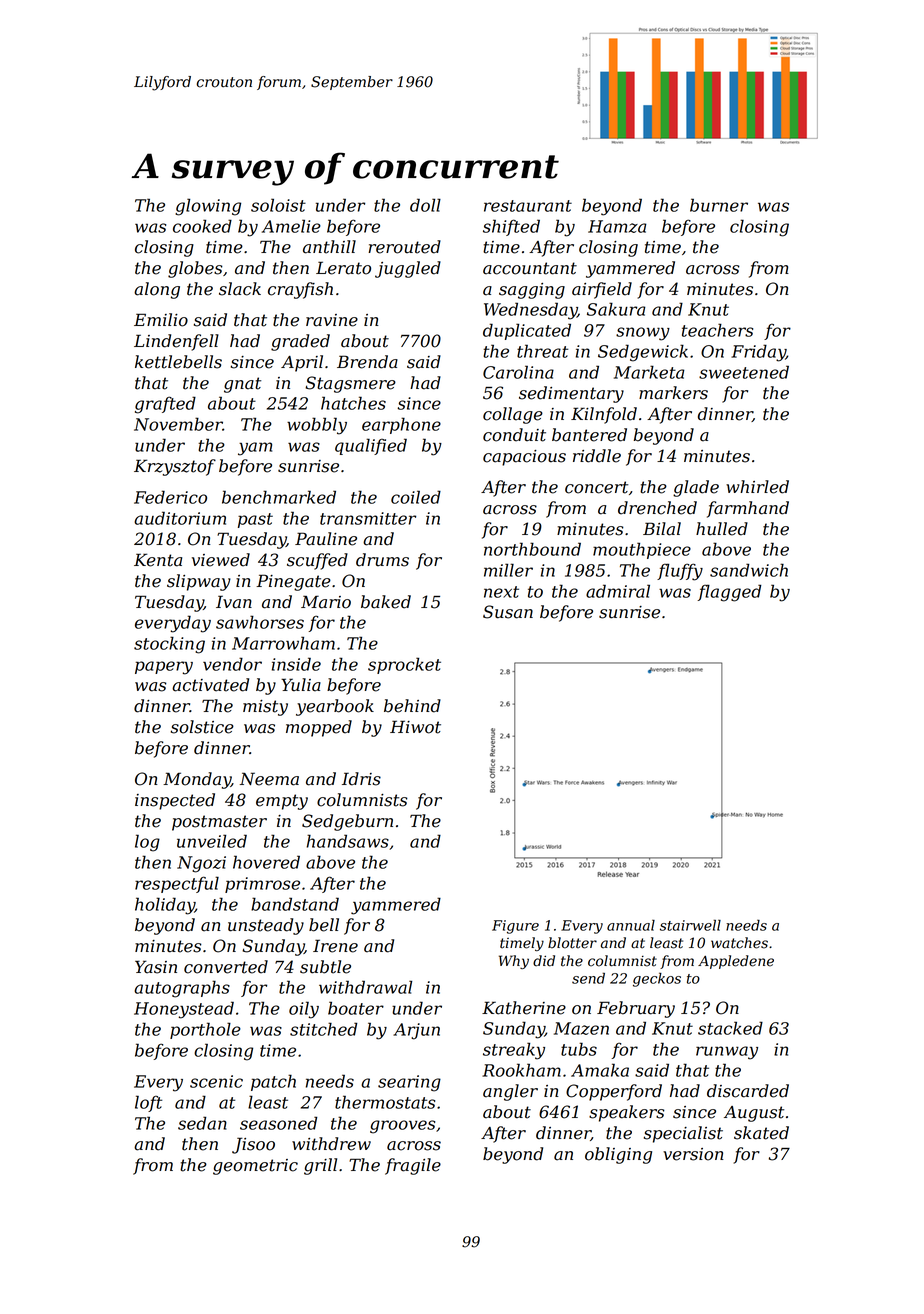  I want to click on autographs, so click(182, 989).
